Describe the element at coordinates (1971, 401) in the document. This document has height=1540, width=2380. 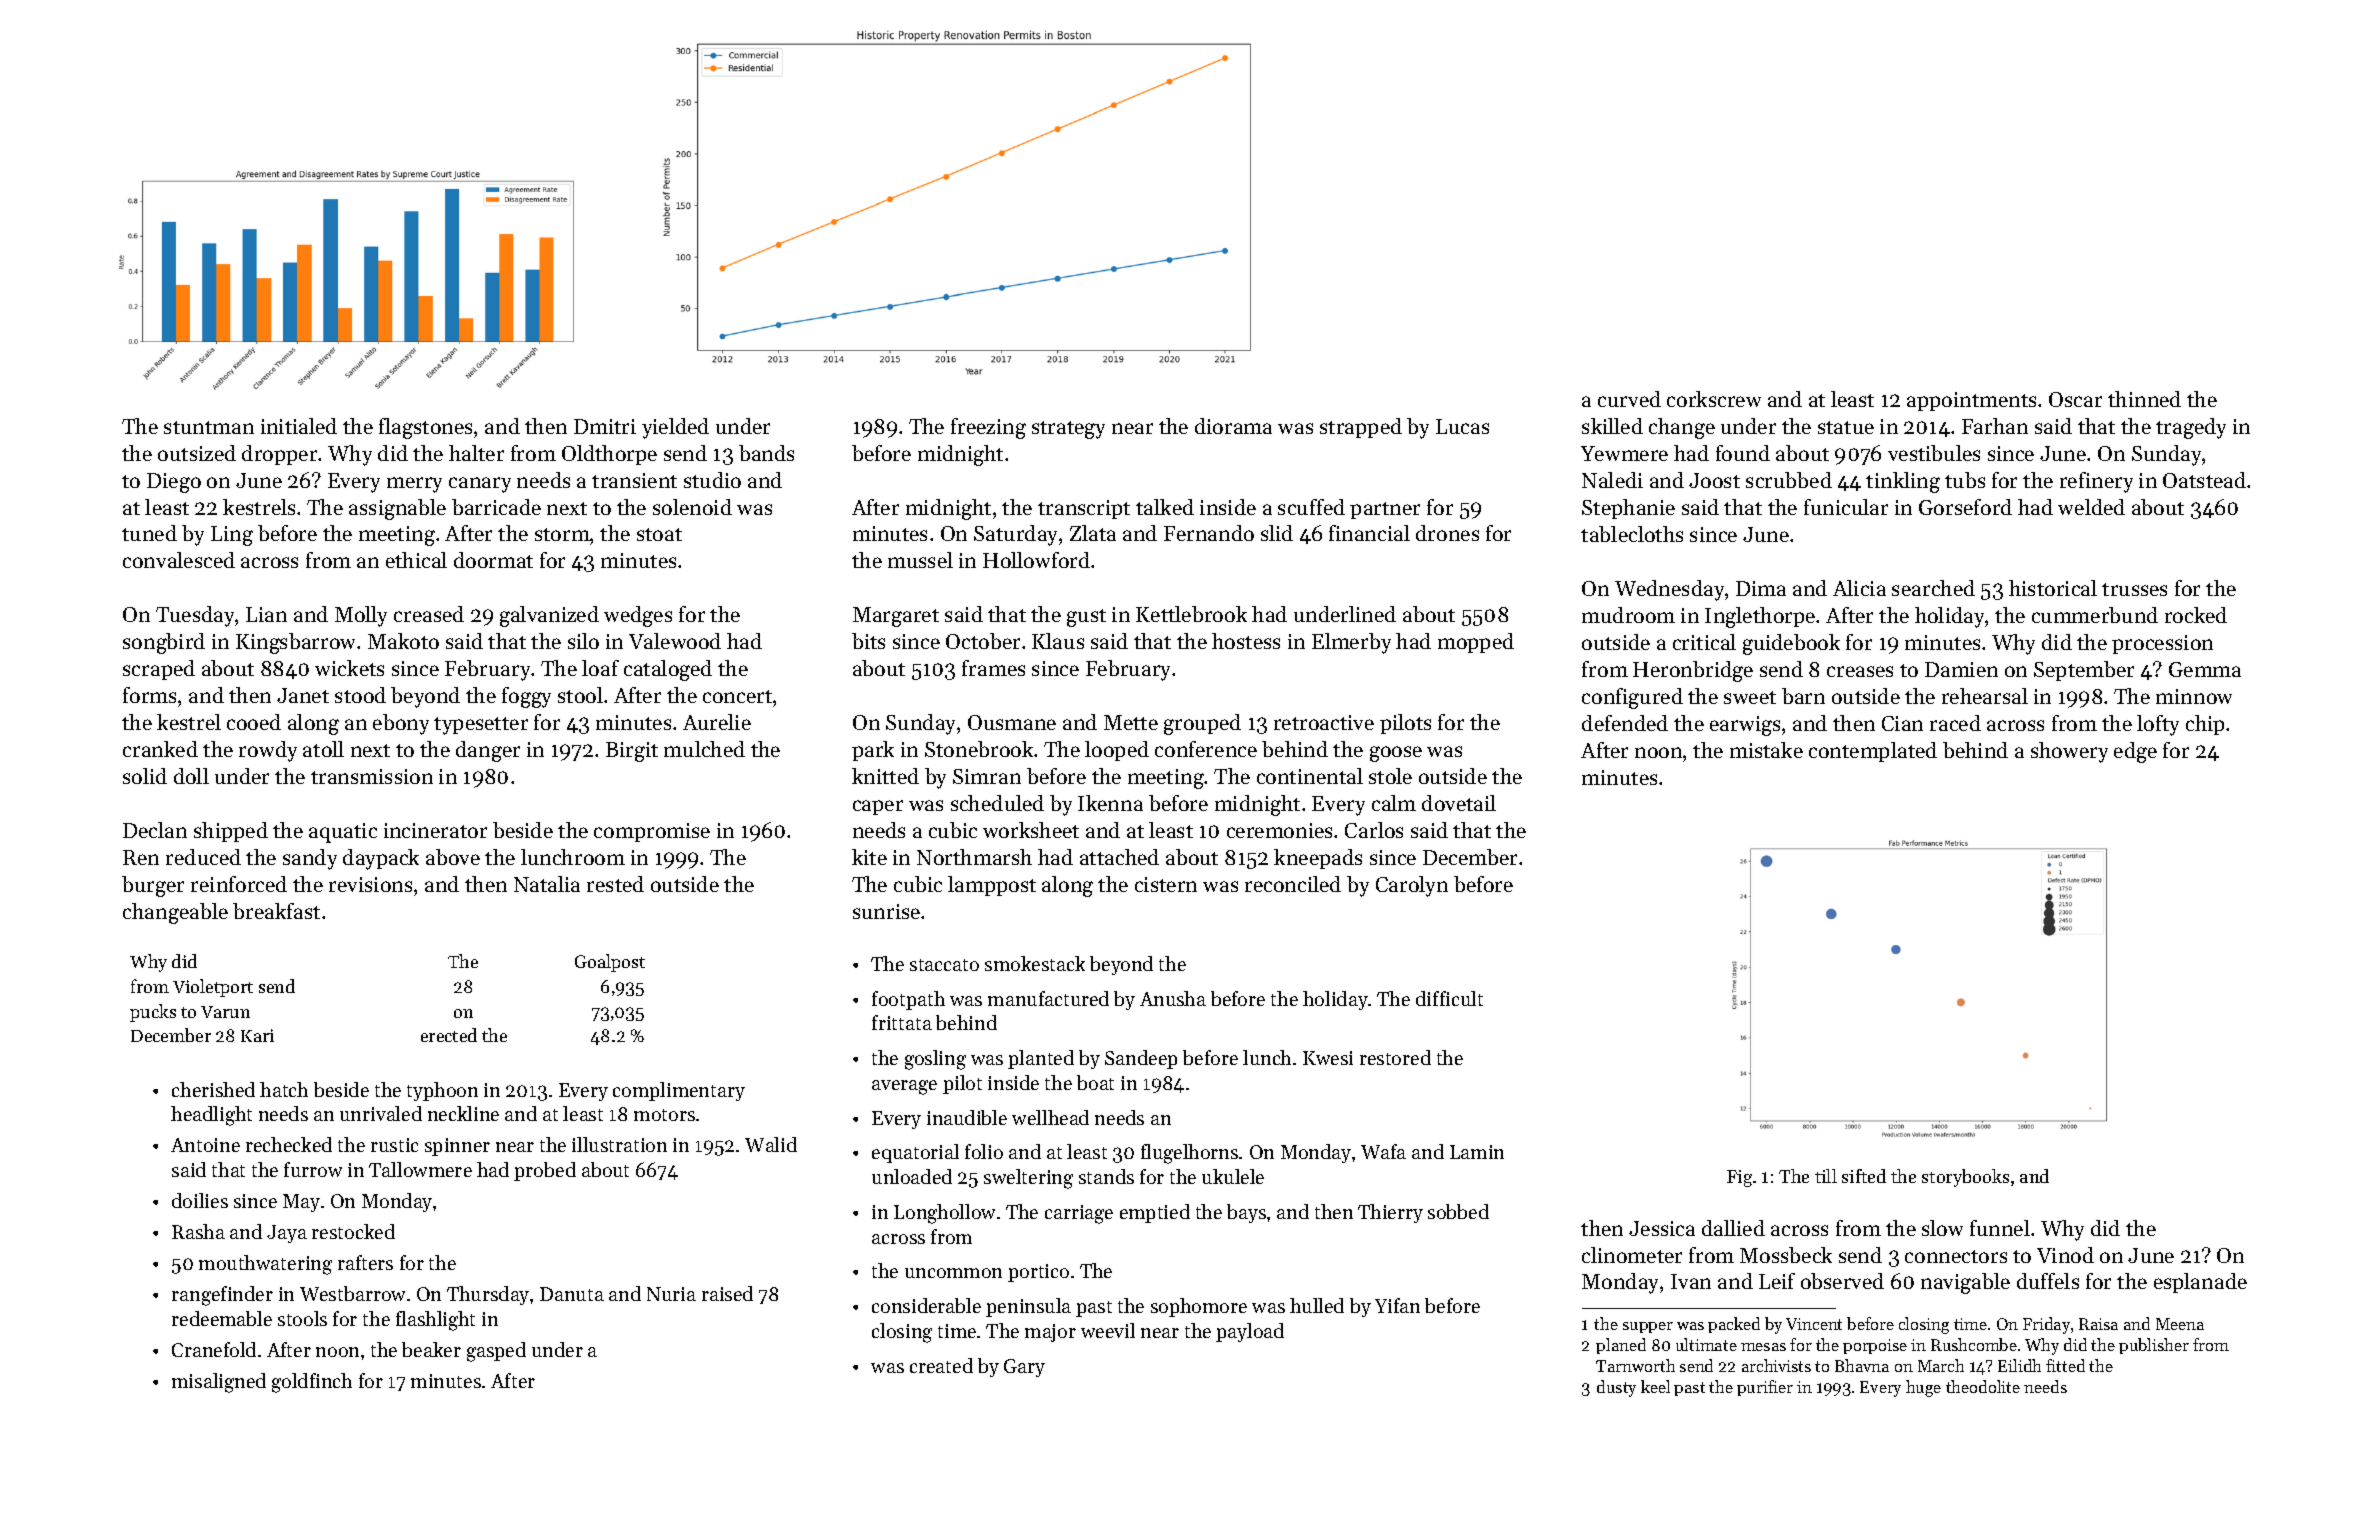
I see `appointments` at that location.
